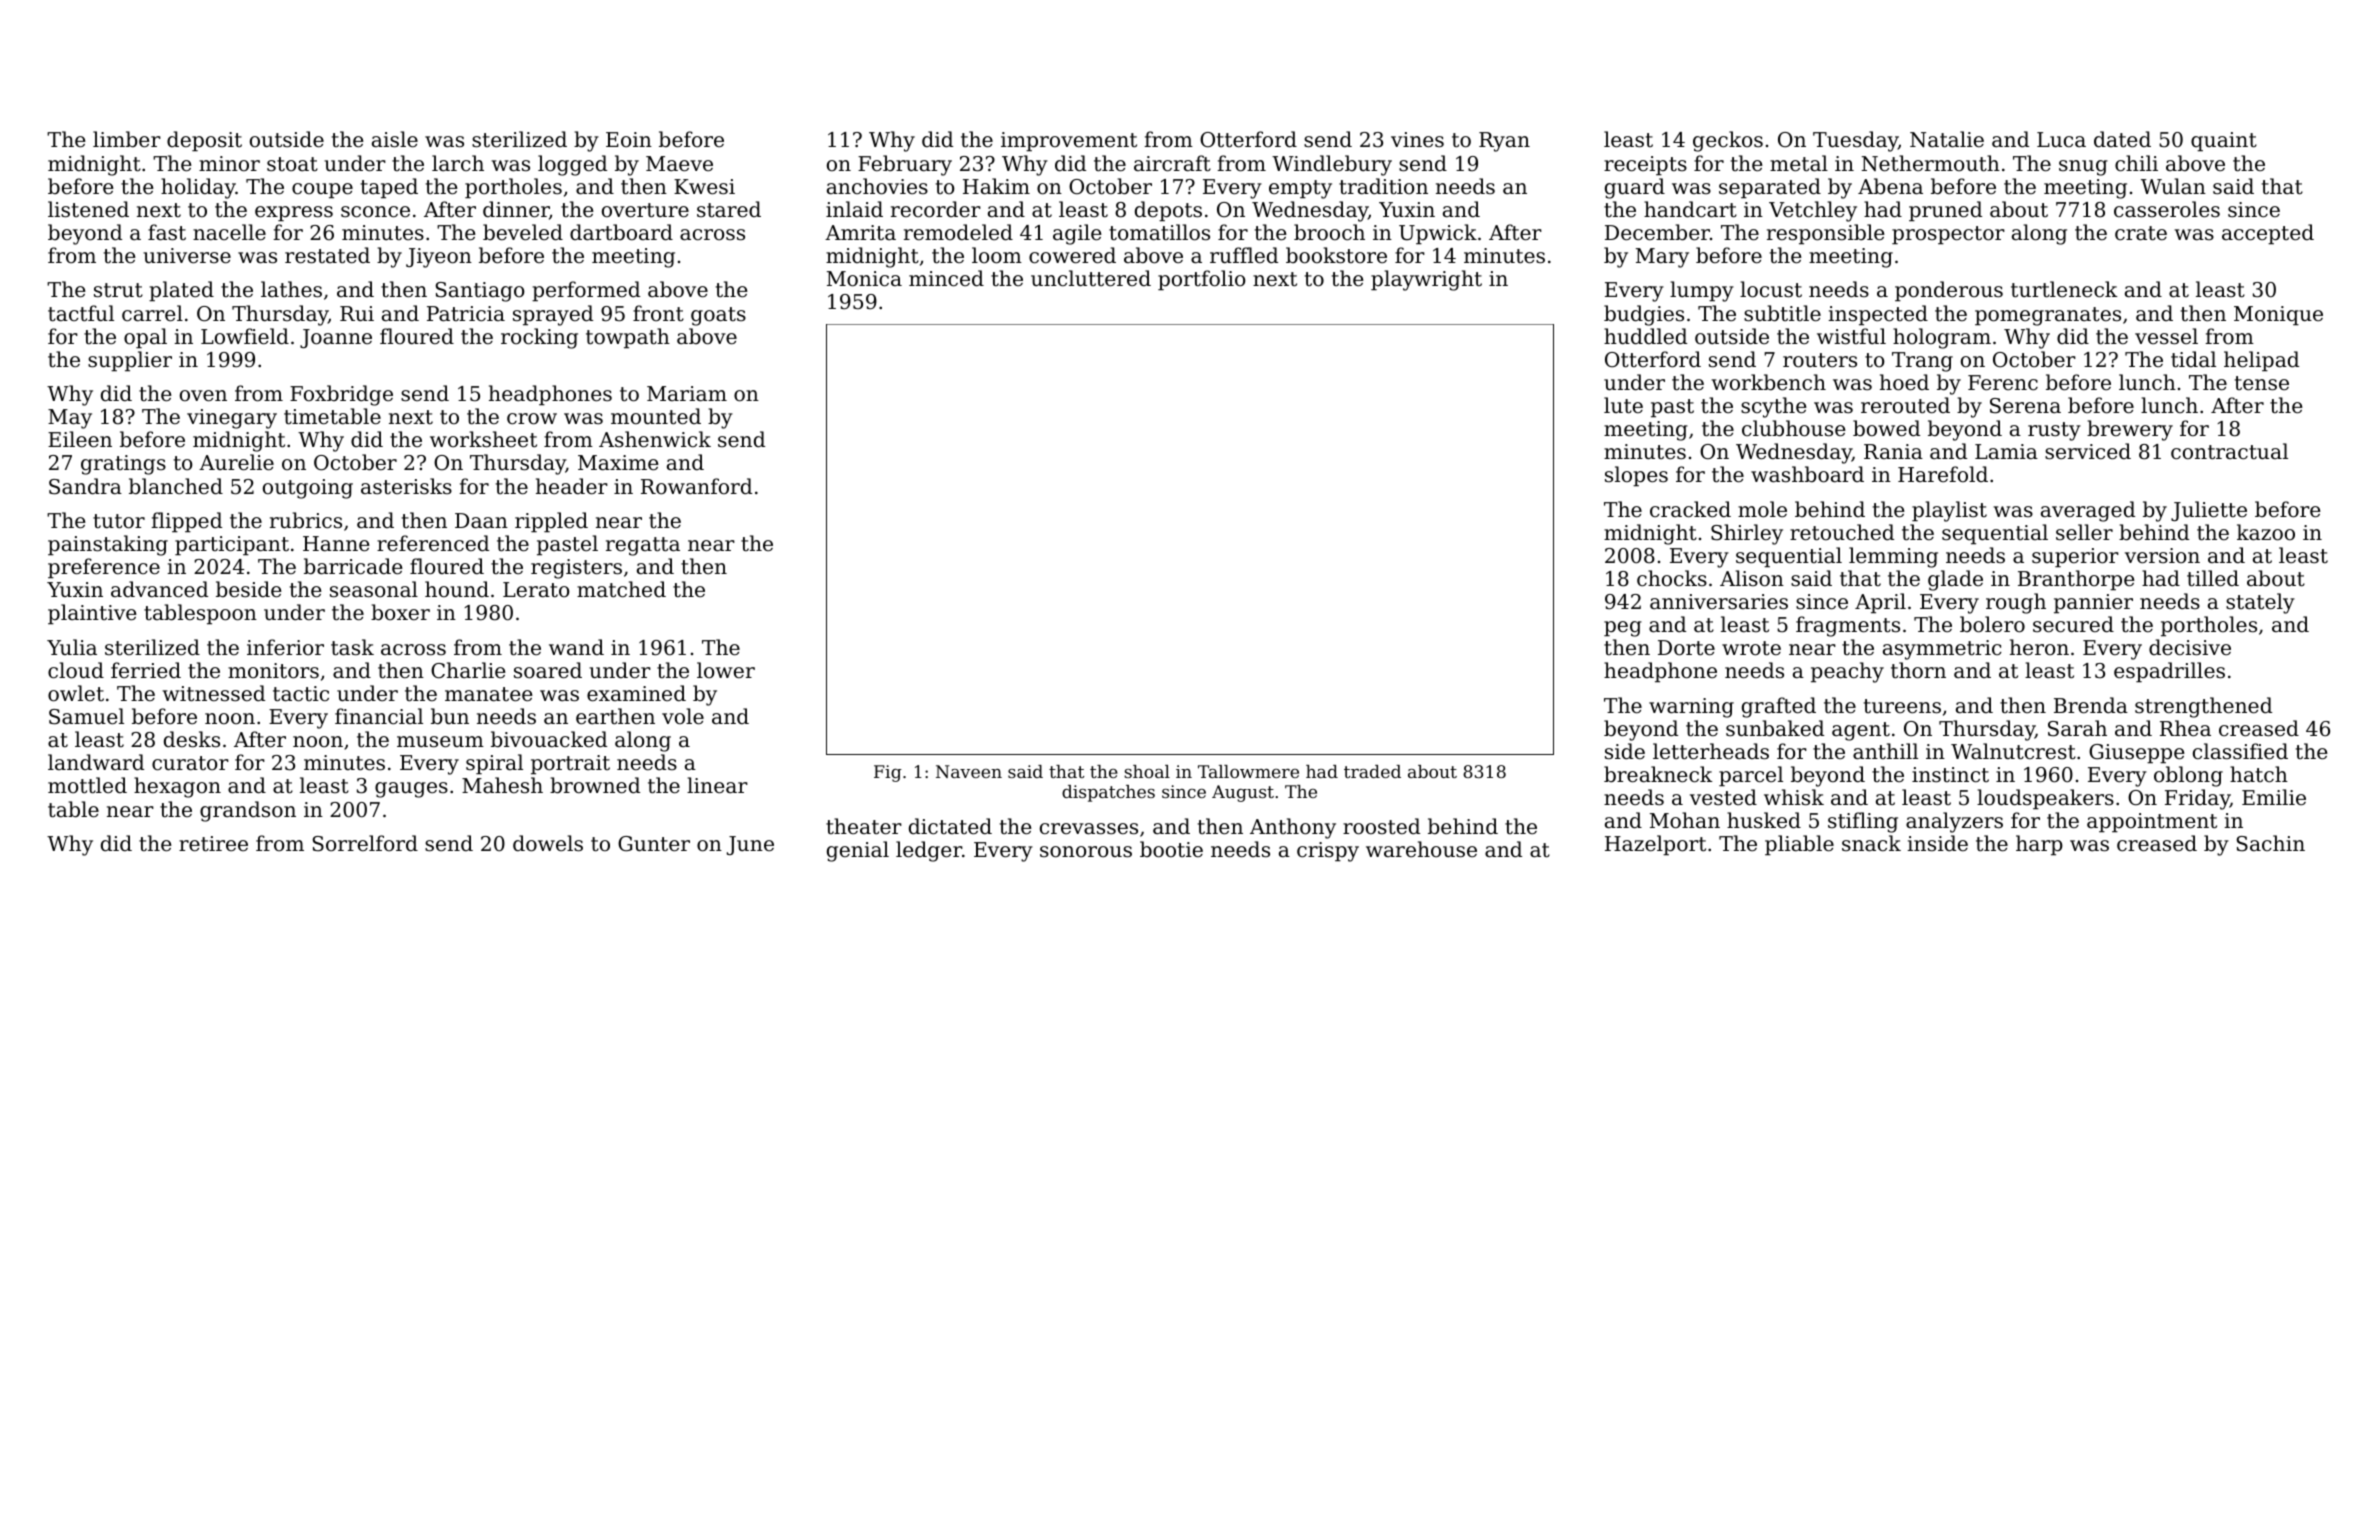 The height and width of the screenshot is (1540, 2380). What do you see at coordinates (2167, 209) in the screenshot?
I see `casseroles` at bounding box center [2167, 209].
